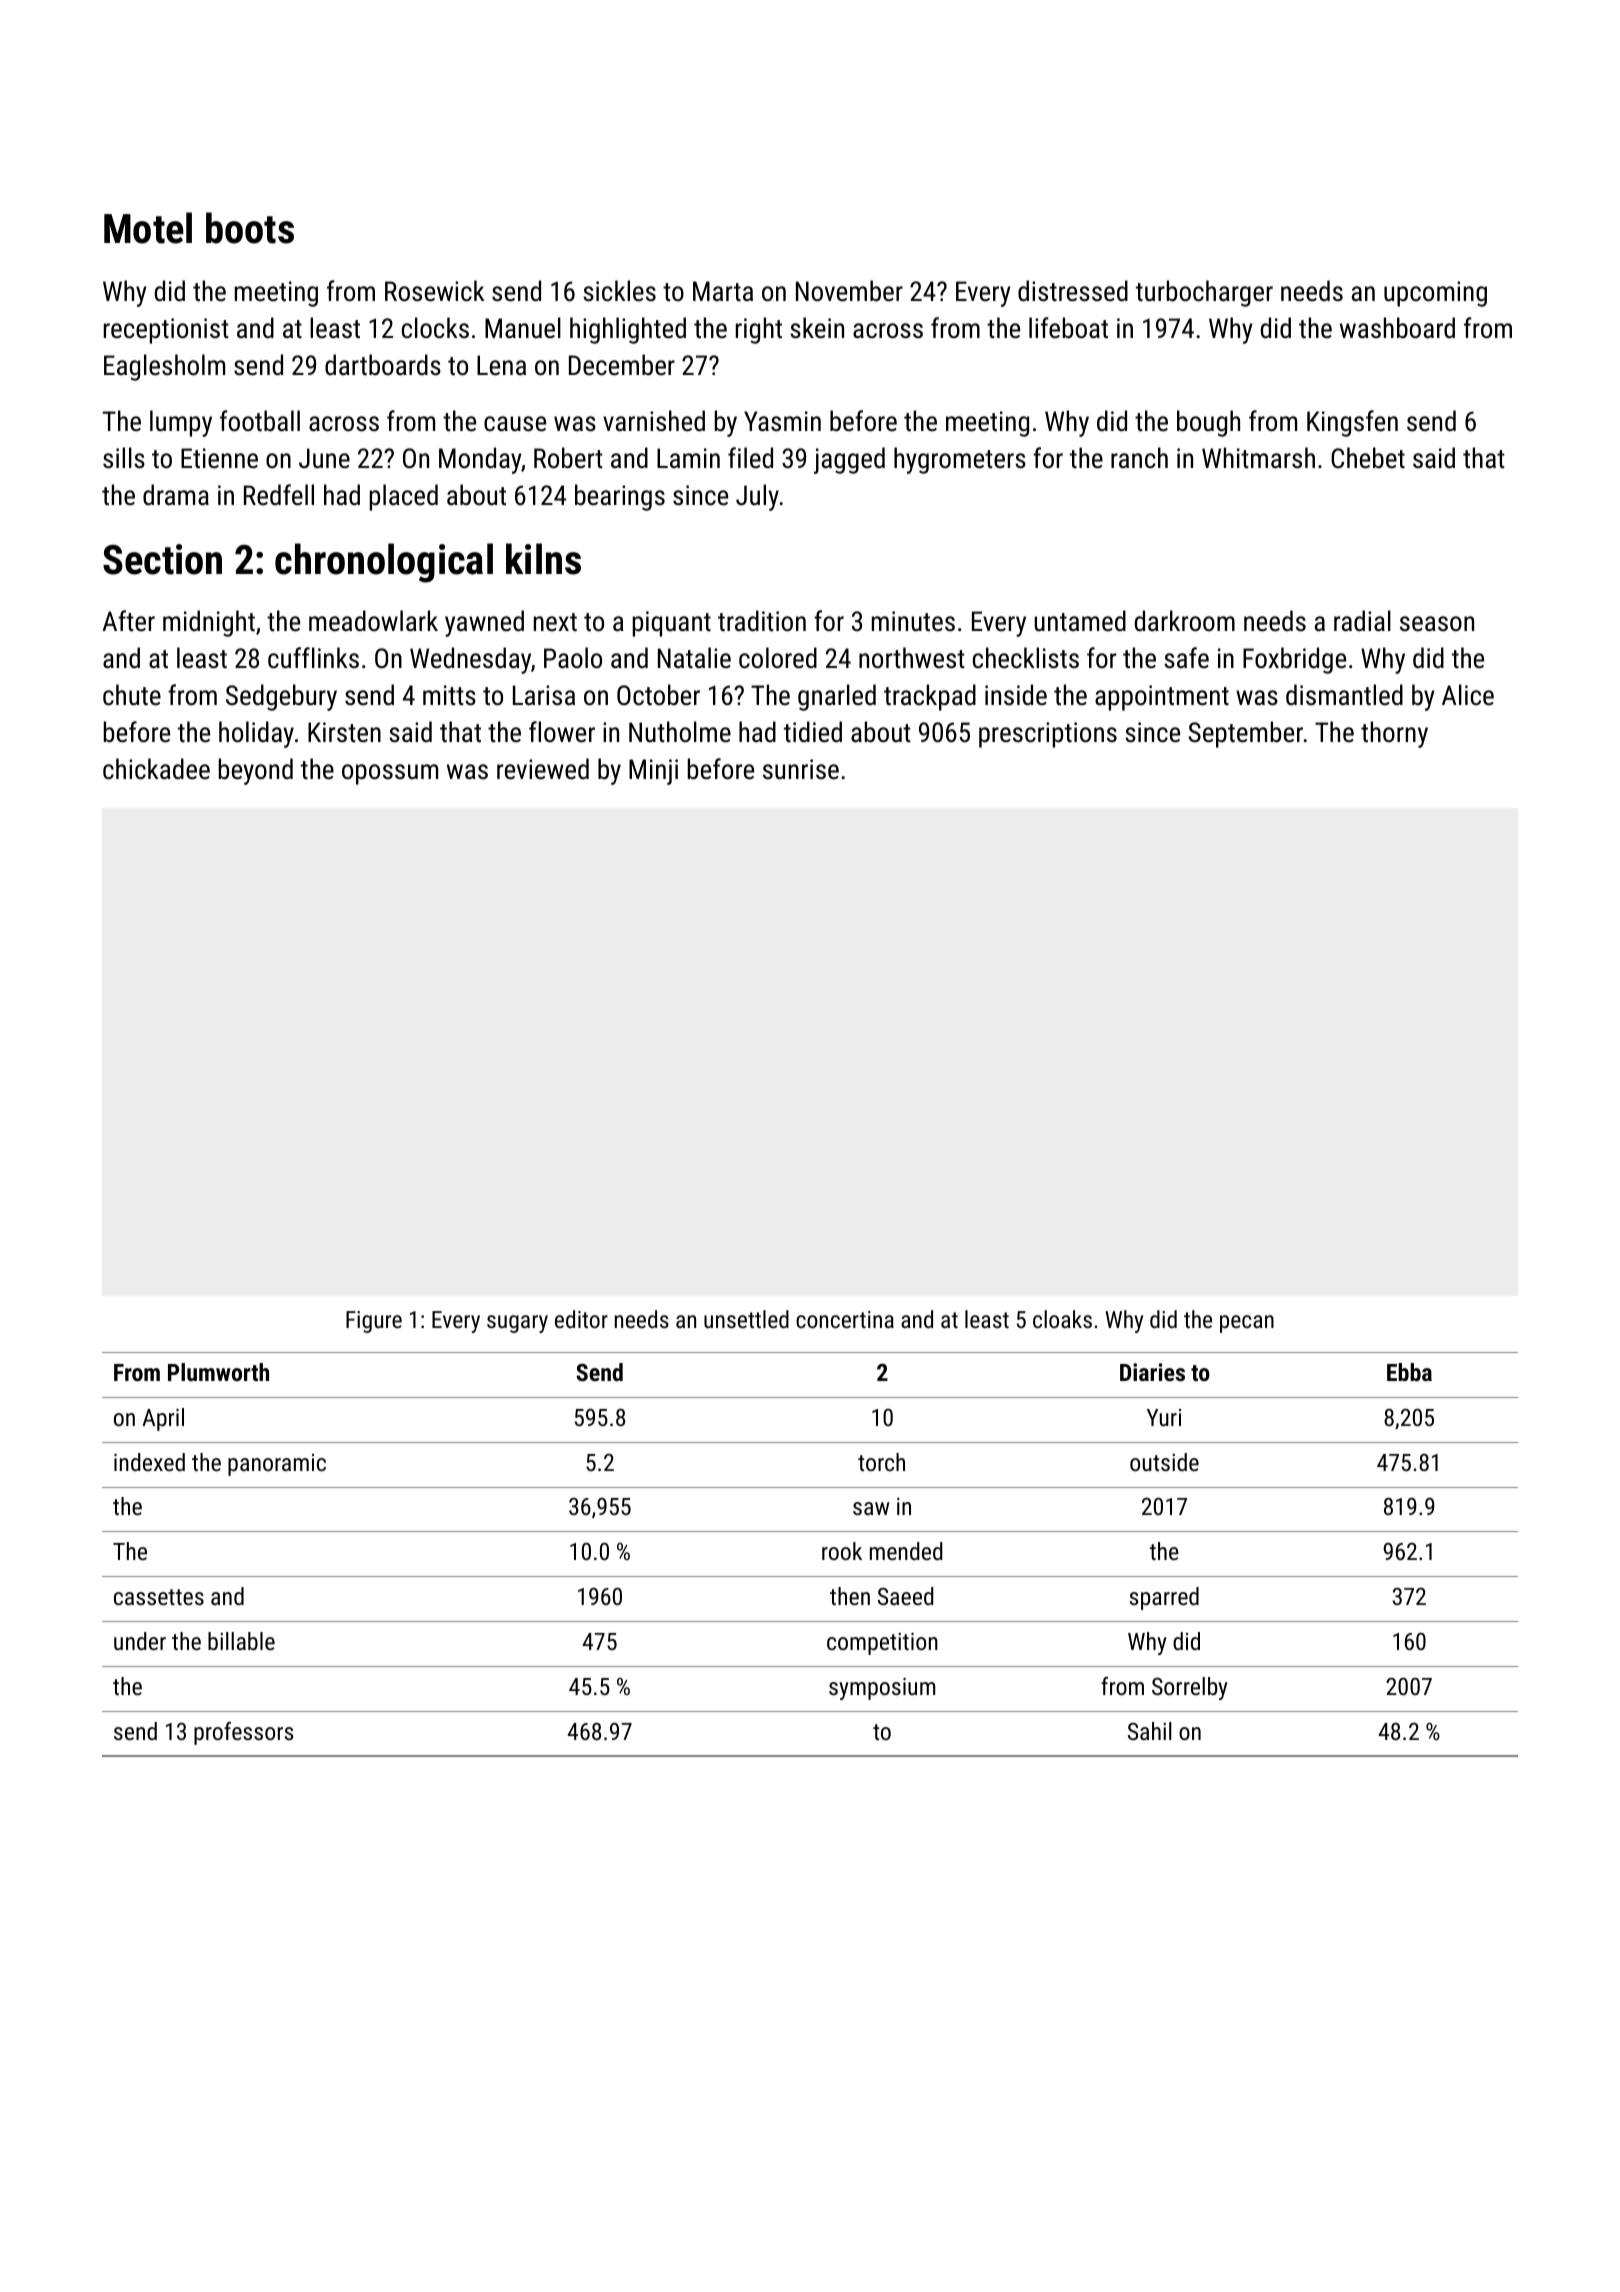  What do you see at coordinates (842, 1551) in the screenshot?
I see `rook` at bounding box center [842, 1551].
